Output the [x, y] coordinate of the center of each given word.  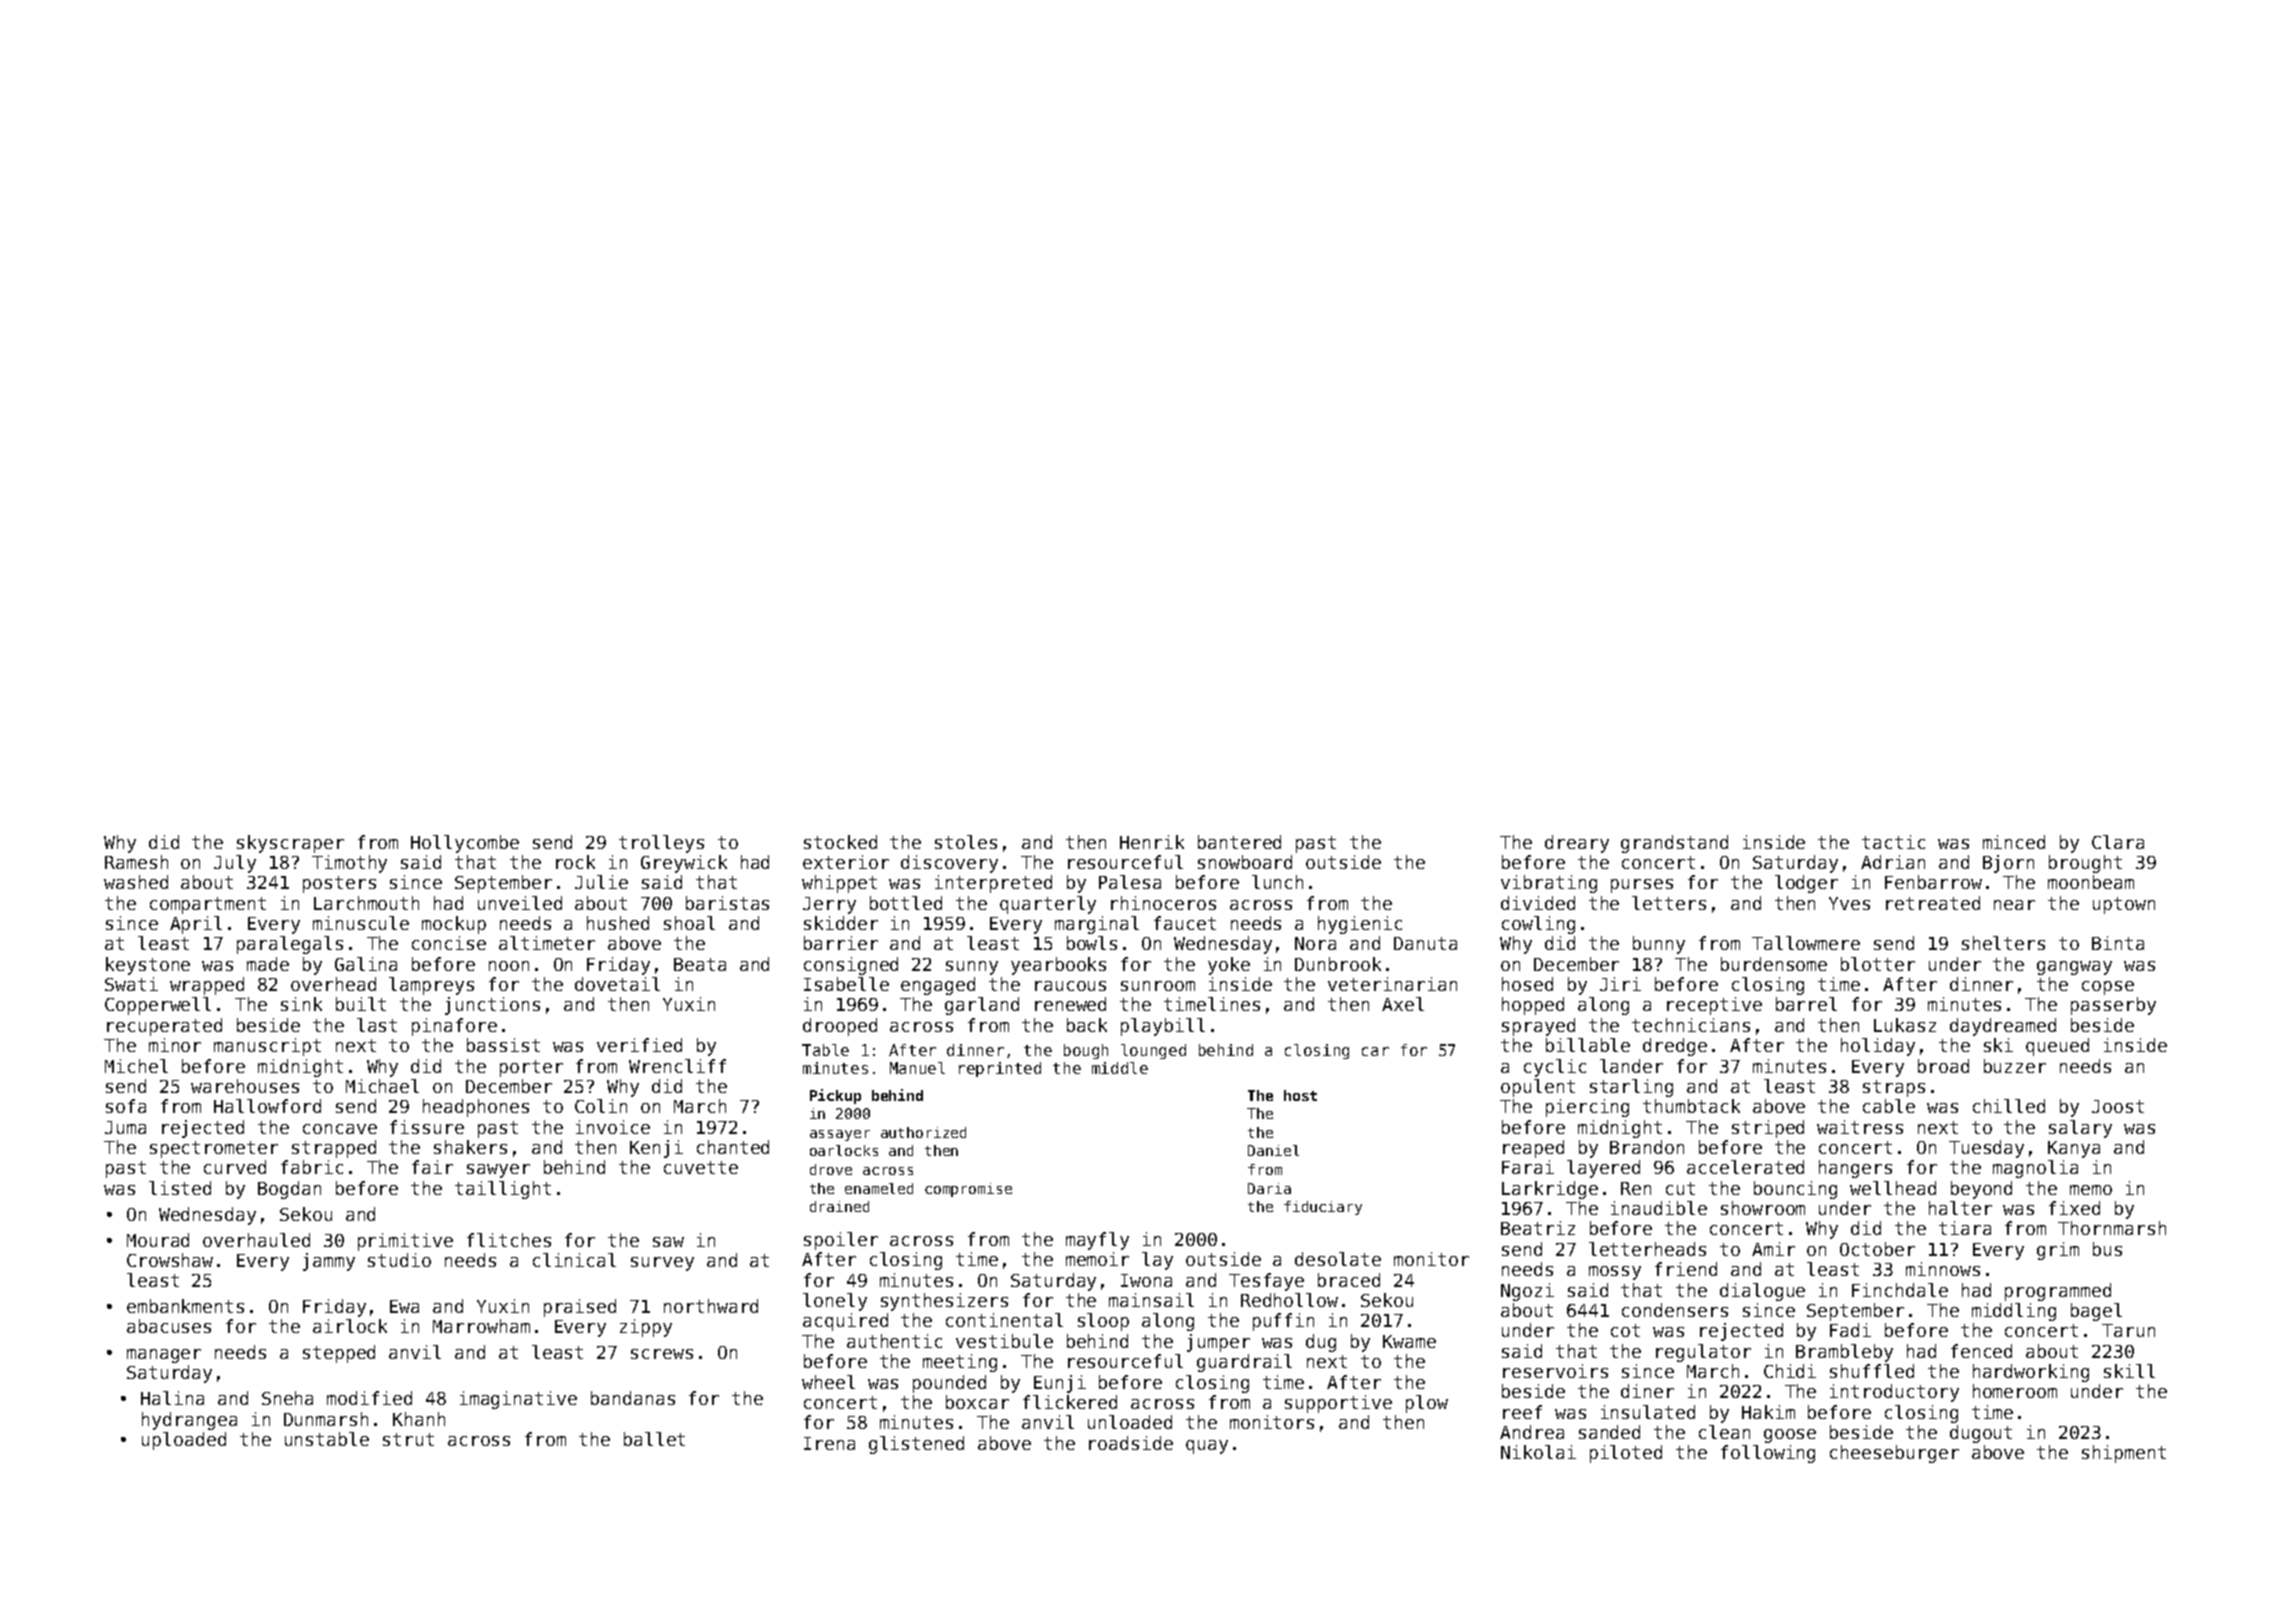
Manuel [917, 1068]
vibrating [1549, 884]
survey [662, 1264]
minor [175, 1045]
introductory [1894, 1393]
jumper [1218, 1343]
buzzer [2015, 1066]
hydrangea [189, 1421]
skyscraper [290, 844]
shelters [2003, 943]
